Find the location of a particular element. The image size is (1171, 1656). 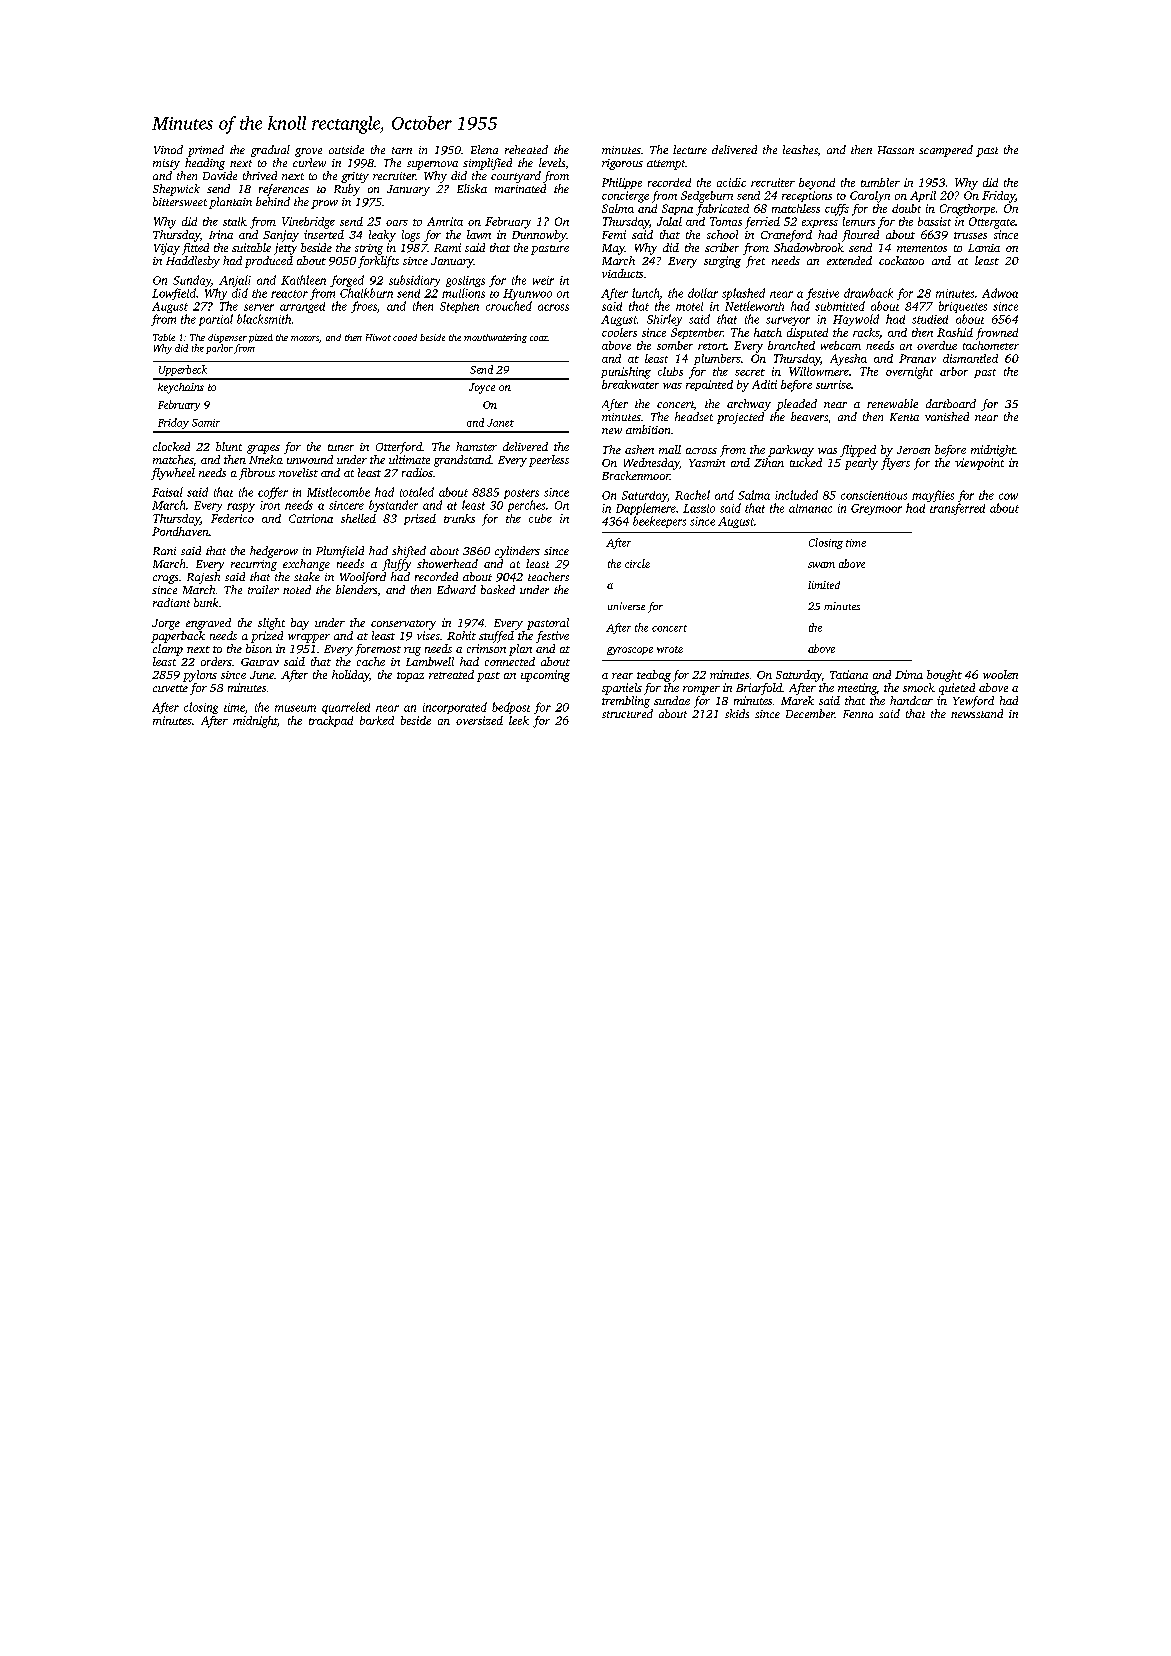

reheated is located at coordinates (526, 149).
